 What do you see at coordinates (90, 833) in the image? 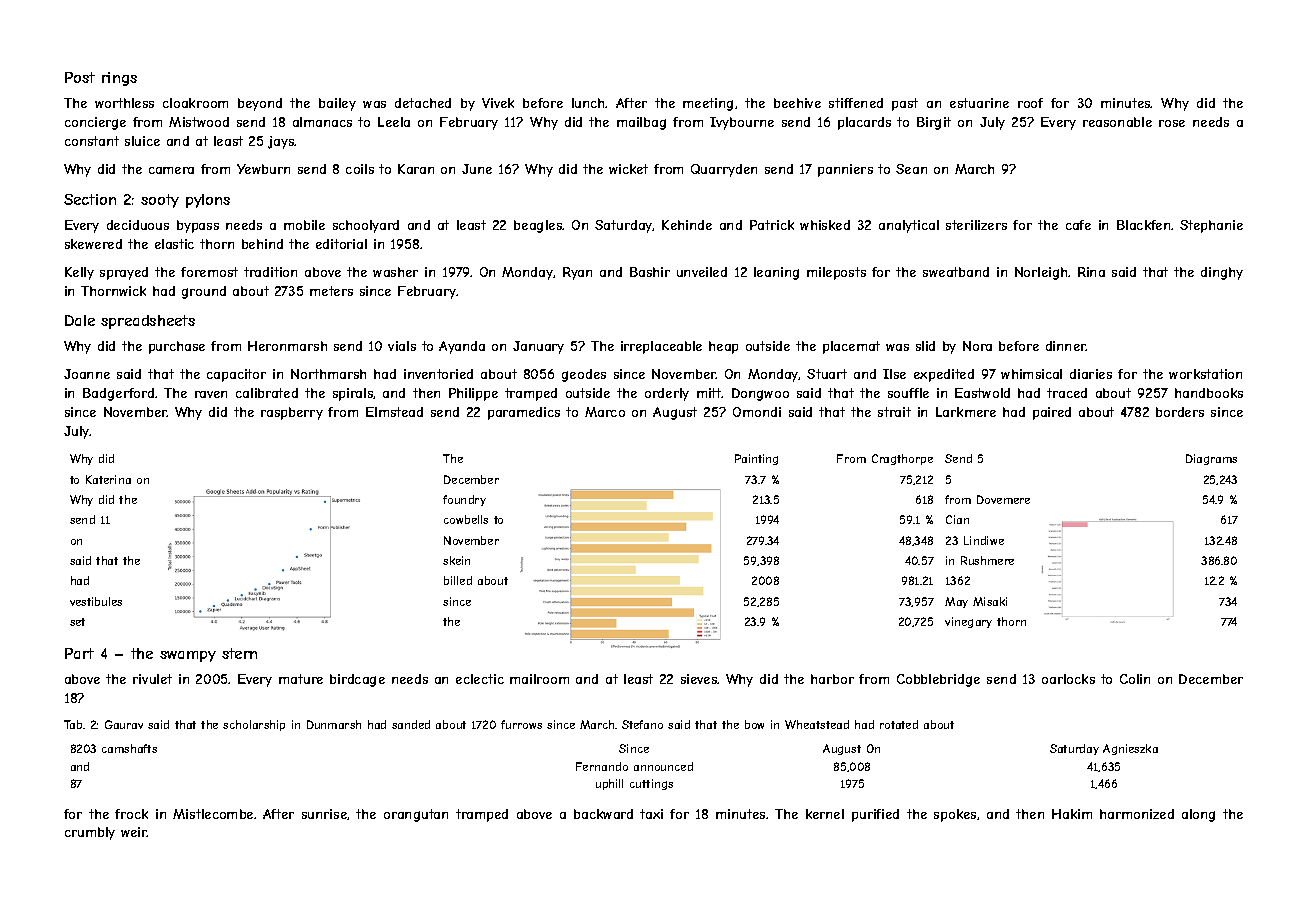
I see `crumbly` at bounding box center [90, 833].
